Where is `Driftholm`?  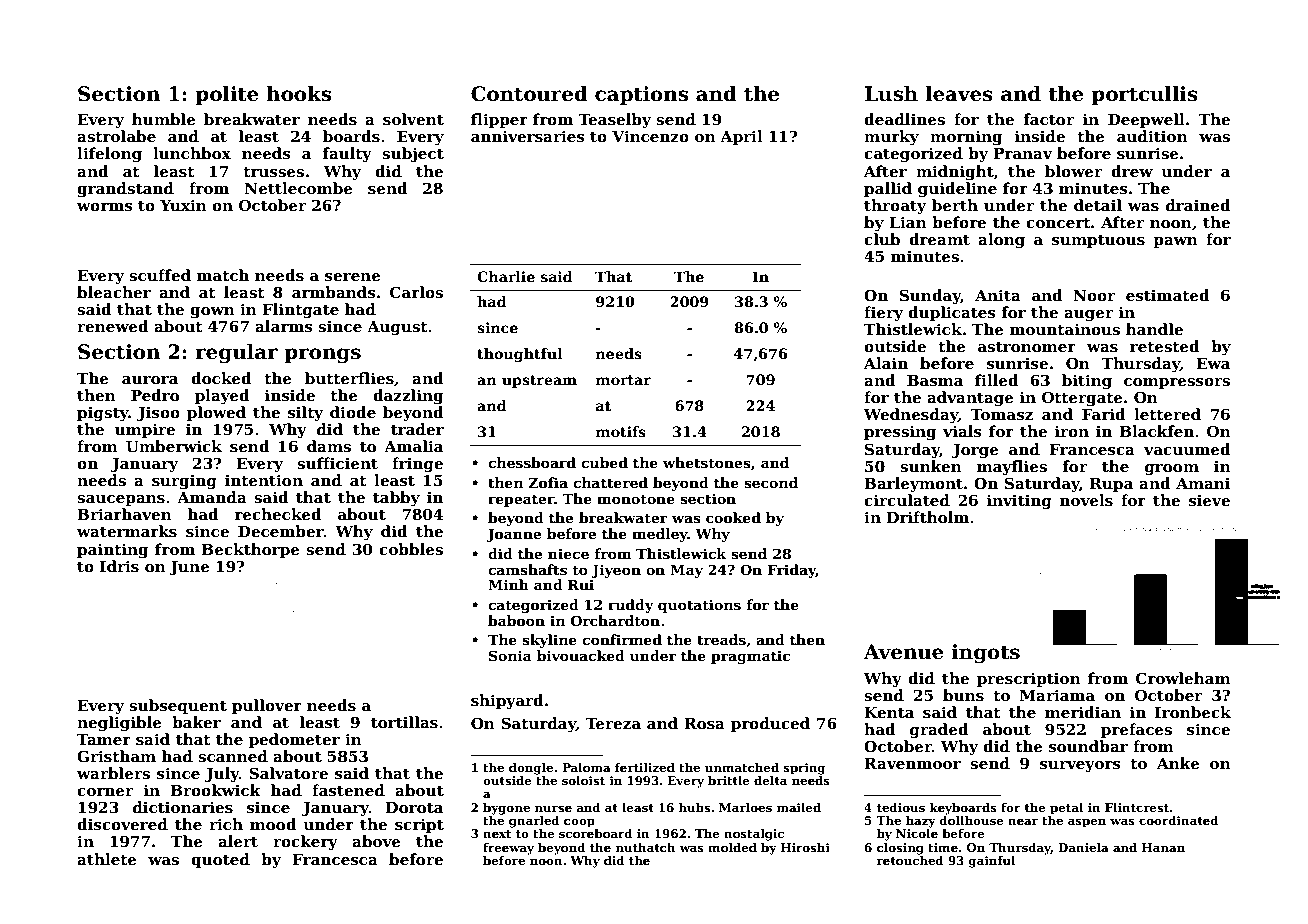
Driftholm is located at coordinates (928, 517).
